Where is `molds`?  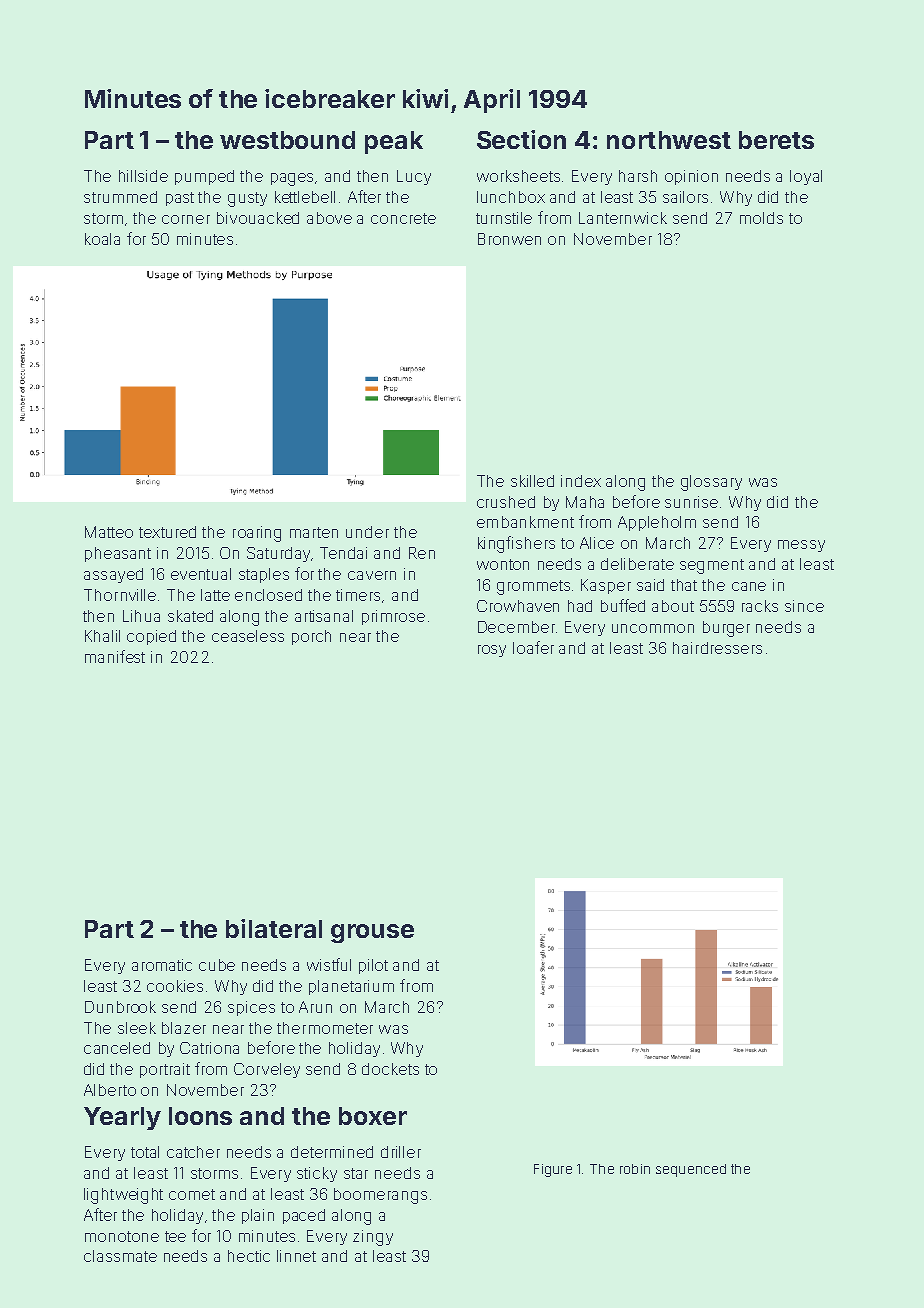 molds is located at coordinates (761, 218).
